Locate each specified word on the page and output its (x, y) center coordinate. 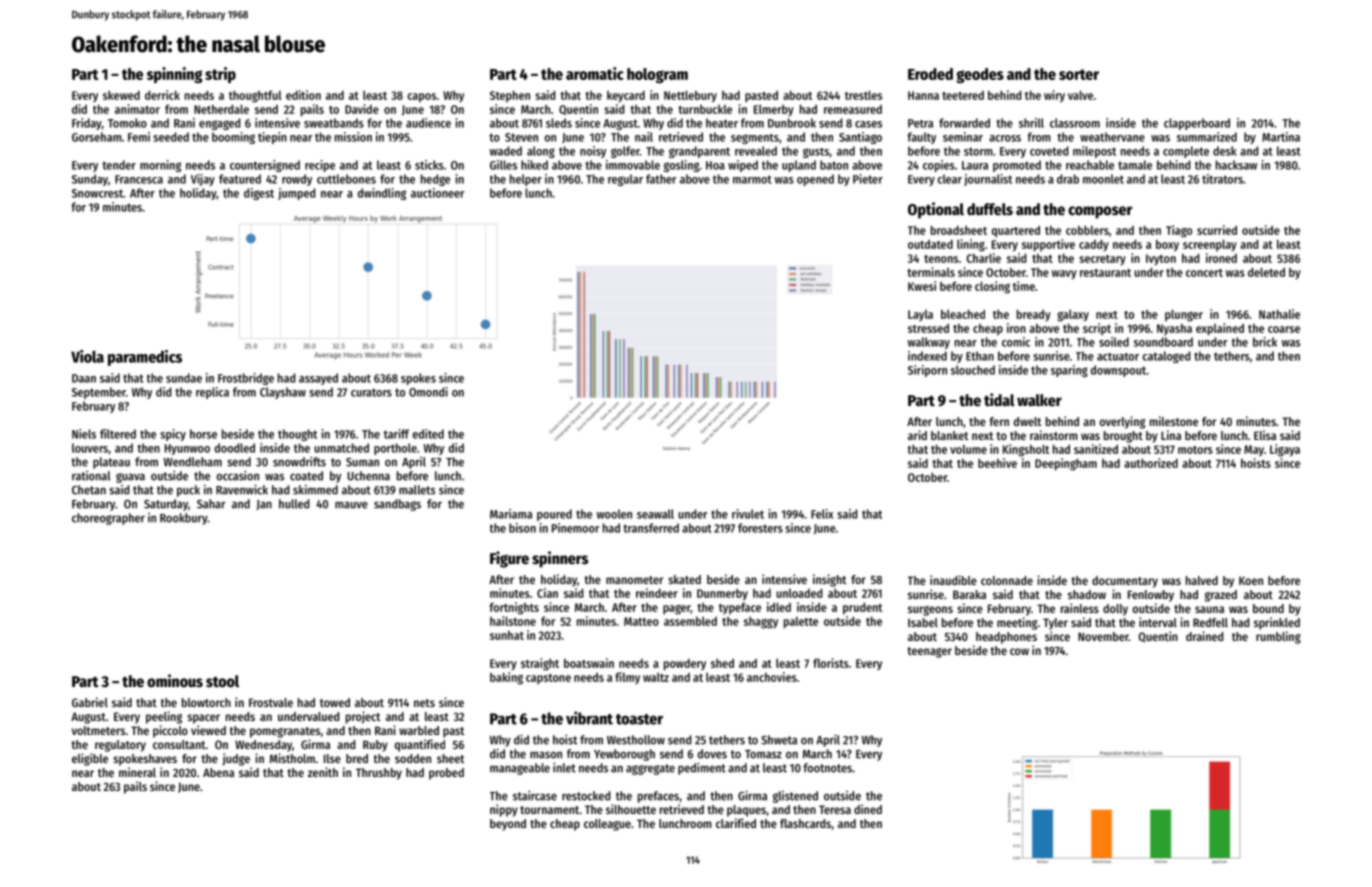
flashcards (805, 823)
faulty (921, 138)
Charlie (983, 258)
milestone (1174, 421)
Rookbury (183, 519)
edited (428, 434)
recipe (320, 166)
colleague (607, 825)
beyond (508, 825)
